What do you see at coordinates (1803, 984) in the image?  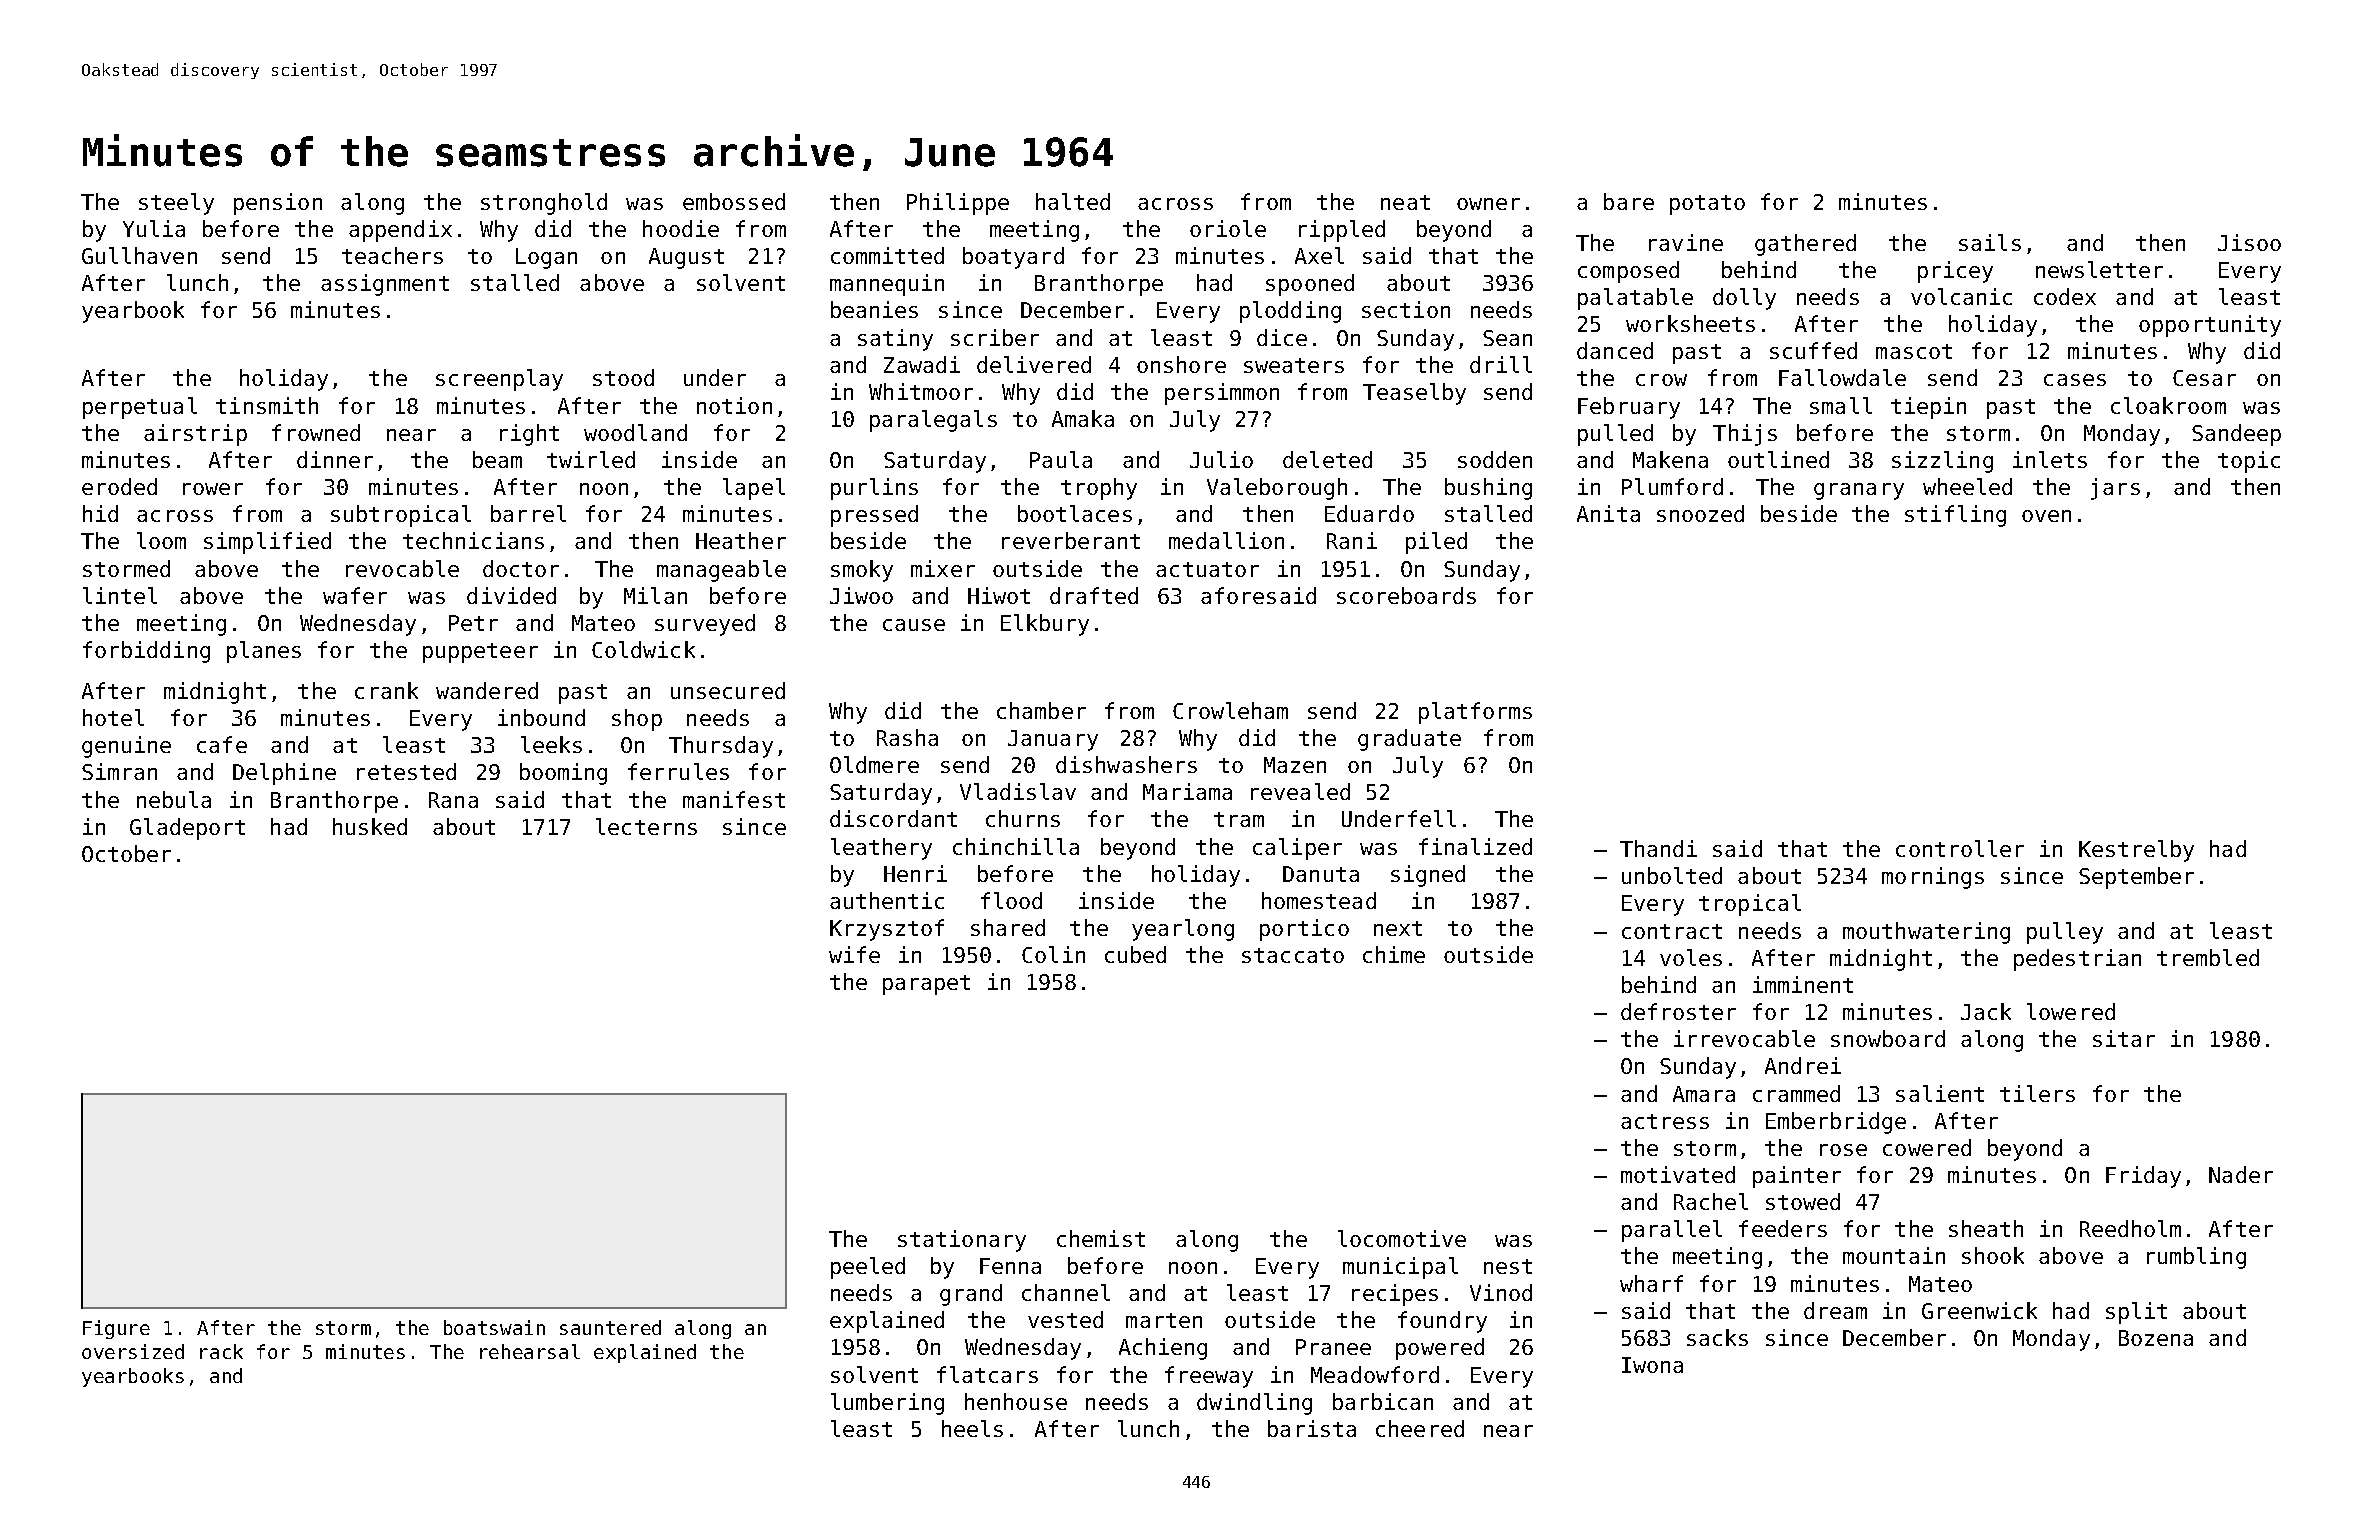 I see `imminent` at bounding box center [1803, 984].
